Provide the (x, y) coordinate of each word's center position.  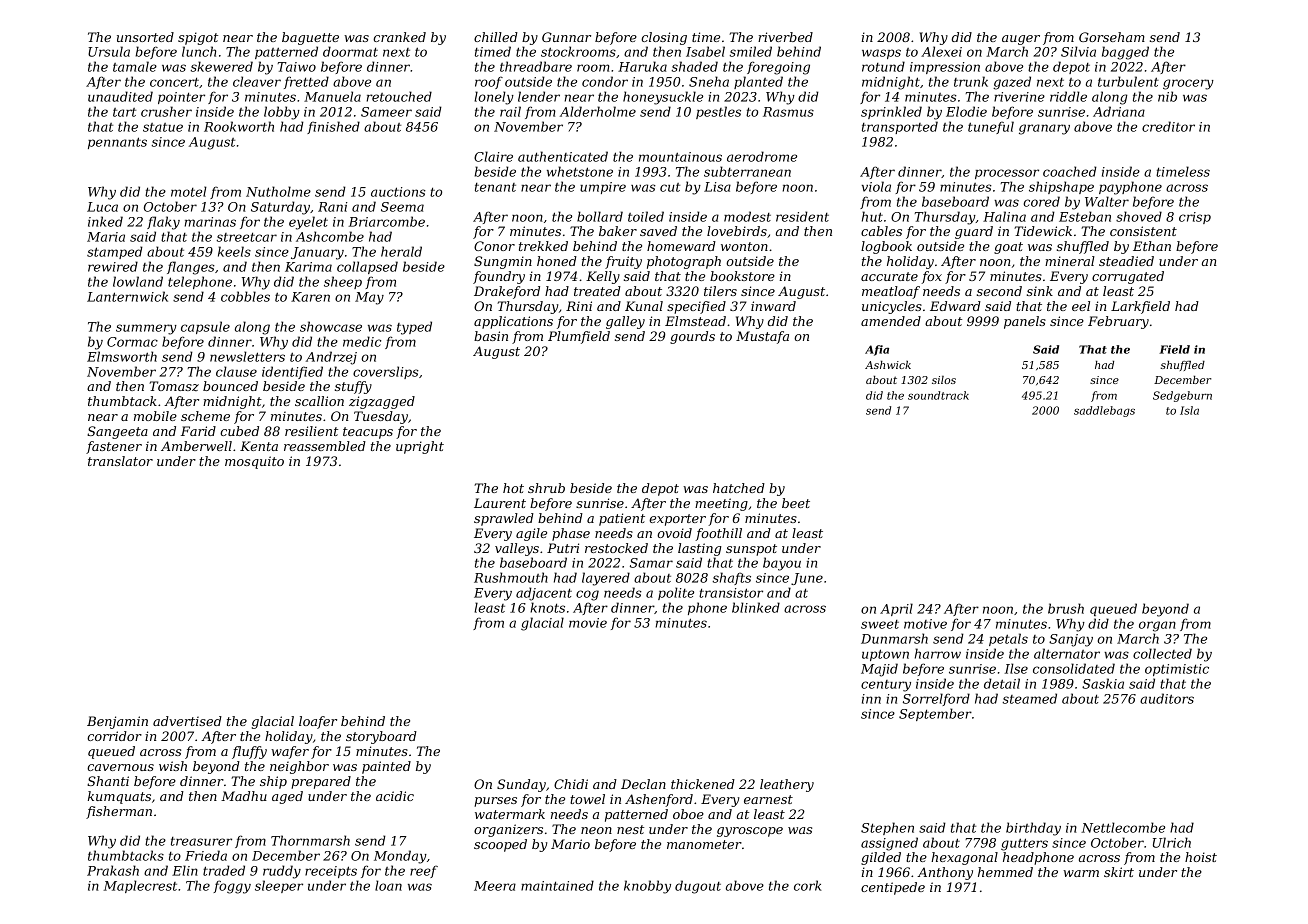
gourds (692, 337)
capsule (205, 327)
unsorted (145, 37)
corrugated (1128, 277)
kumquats (119, 797)
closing (664, 38)
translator (120, 461)
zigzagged (382, 402)
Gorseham (1112, 37)
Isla (1189, 410)
